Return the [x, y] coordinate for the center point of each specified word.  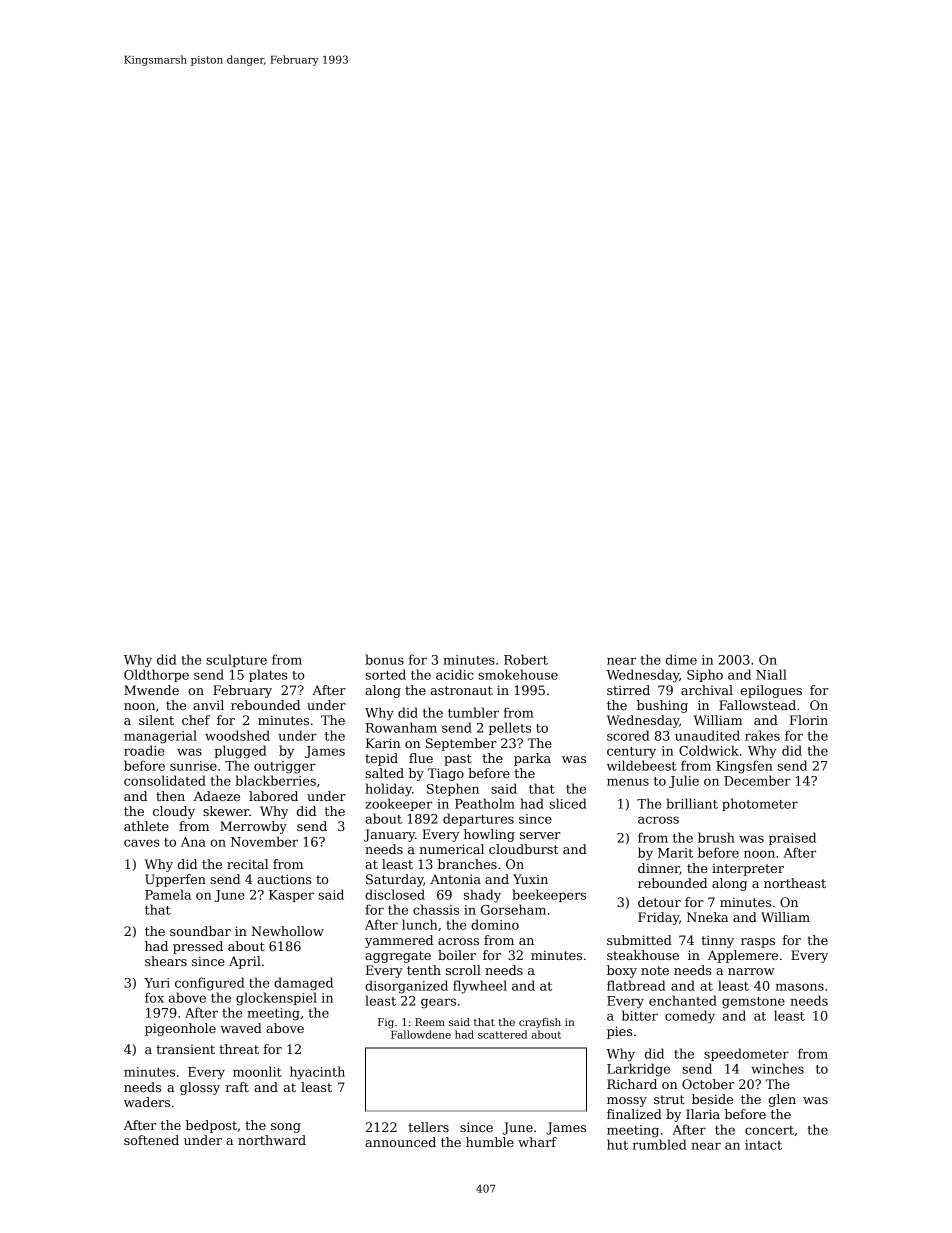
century [631, 753]
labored [273, 796]
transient [185, 1049]
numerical [452, 849]
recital [247, 864]
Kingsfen [744, 767]
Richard [632, 1084]
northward [272, 1140]
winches [777, 1068]
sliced [568, 803]
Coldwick [709, 750]
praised [792, 838]
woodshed [237, 735]
